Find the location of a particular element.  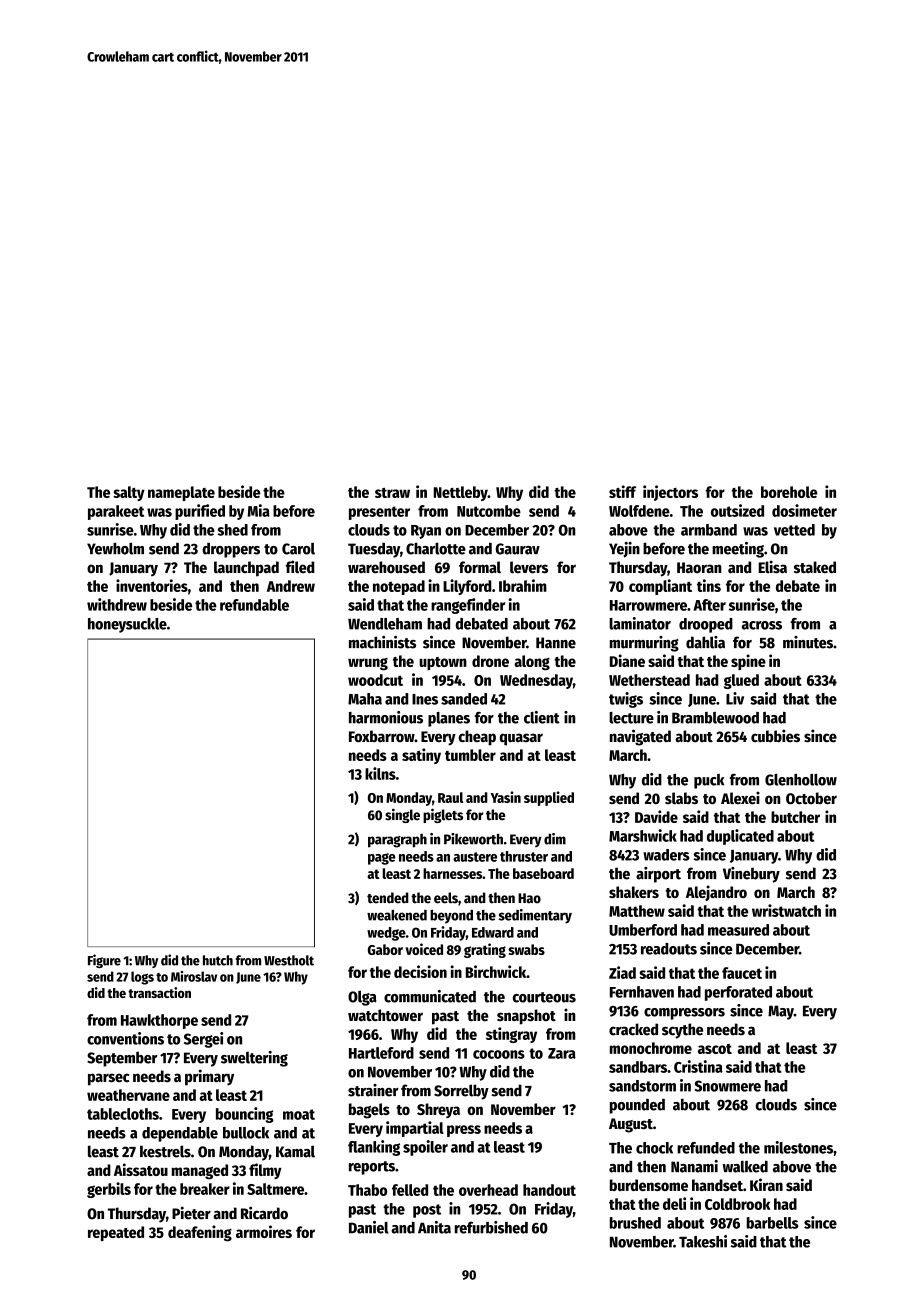

flanking is located at coordinates (374, 1148).
